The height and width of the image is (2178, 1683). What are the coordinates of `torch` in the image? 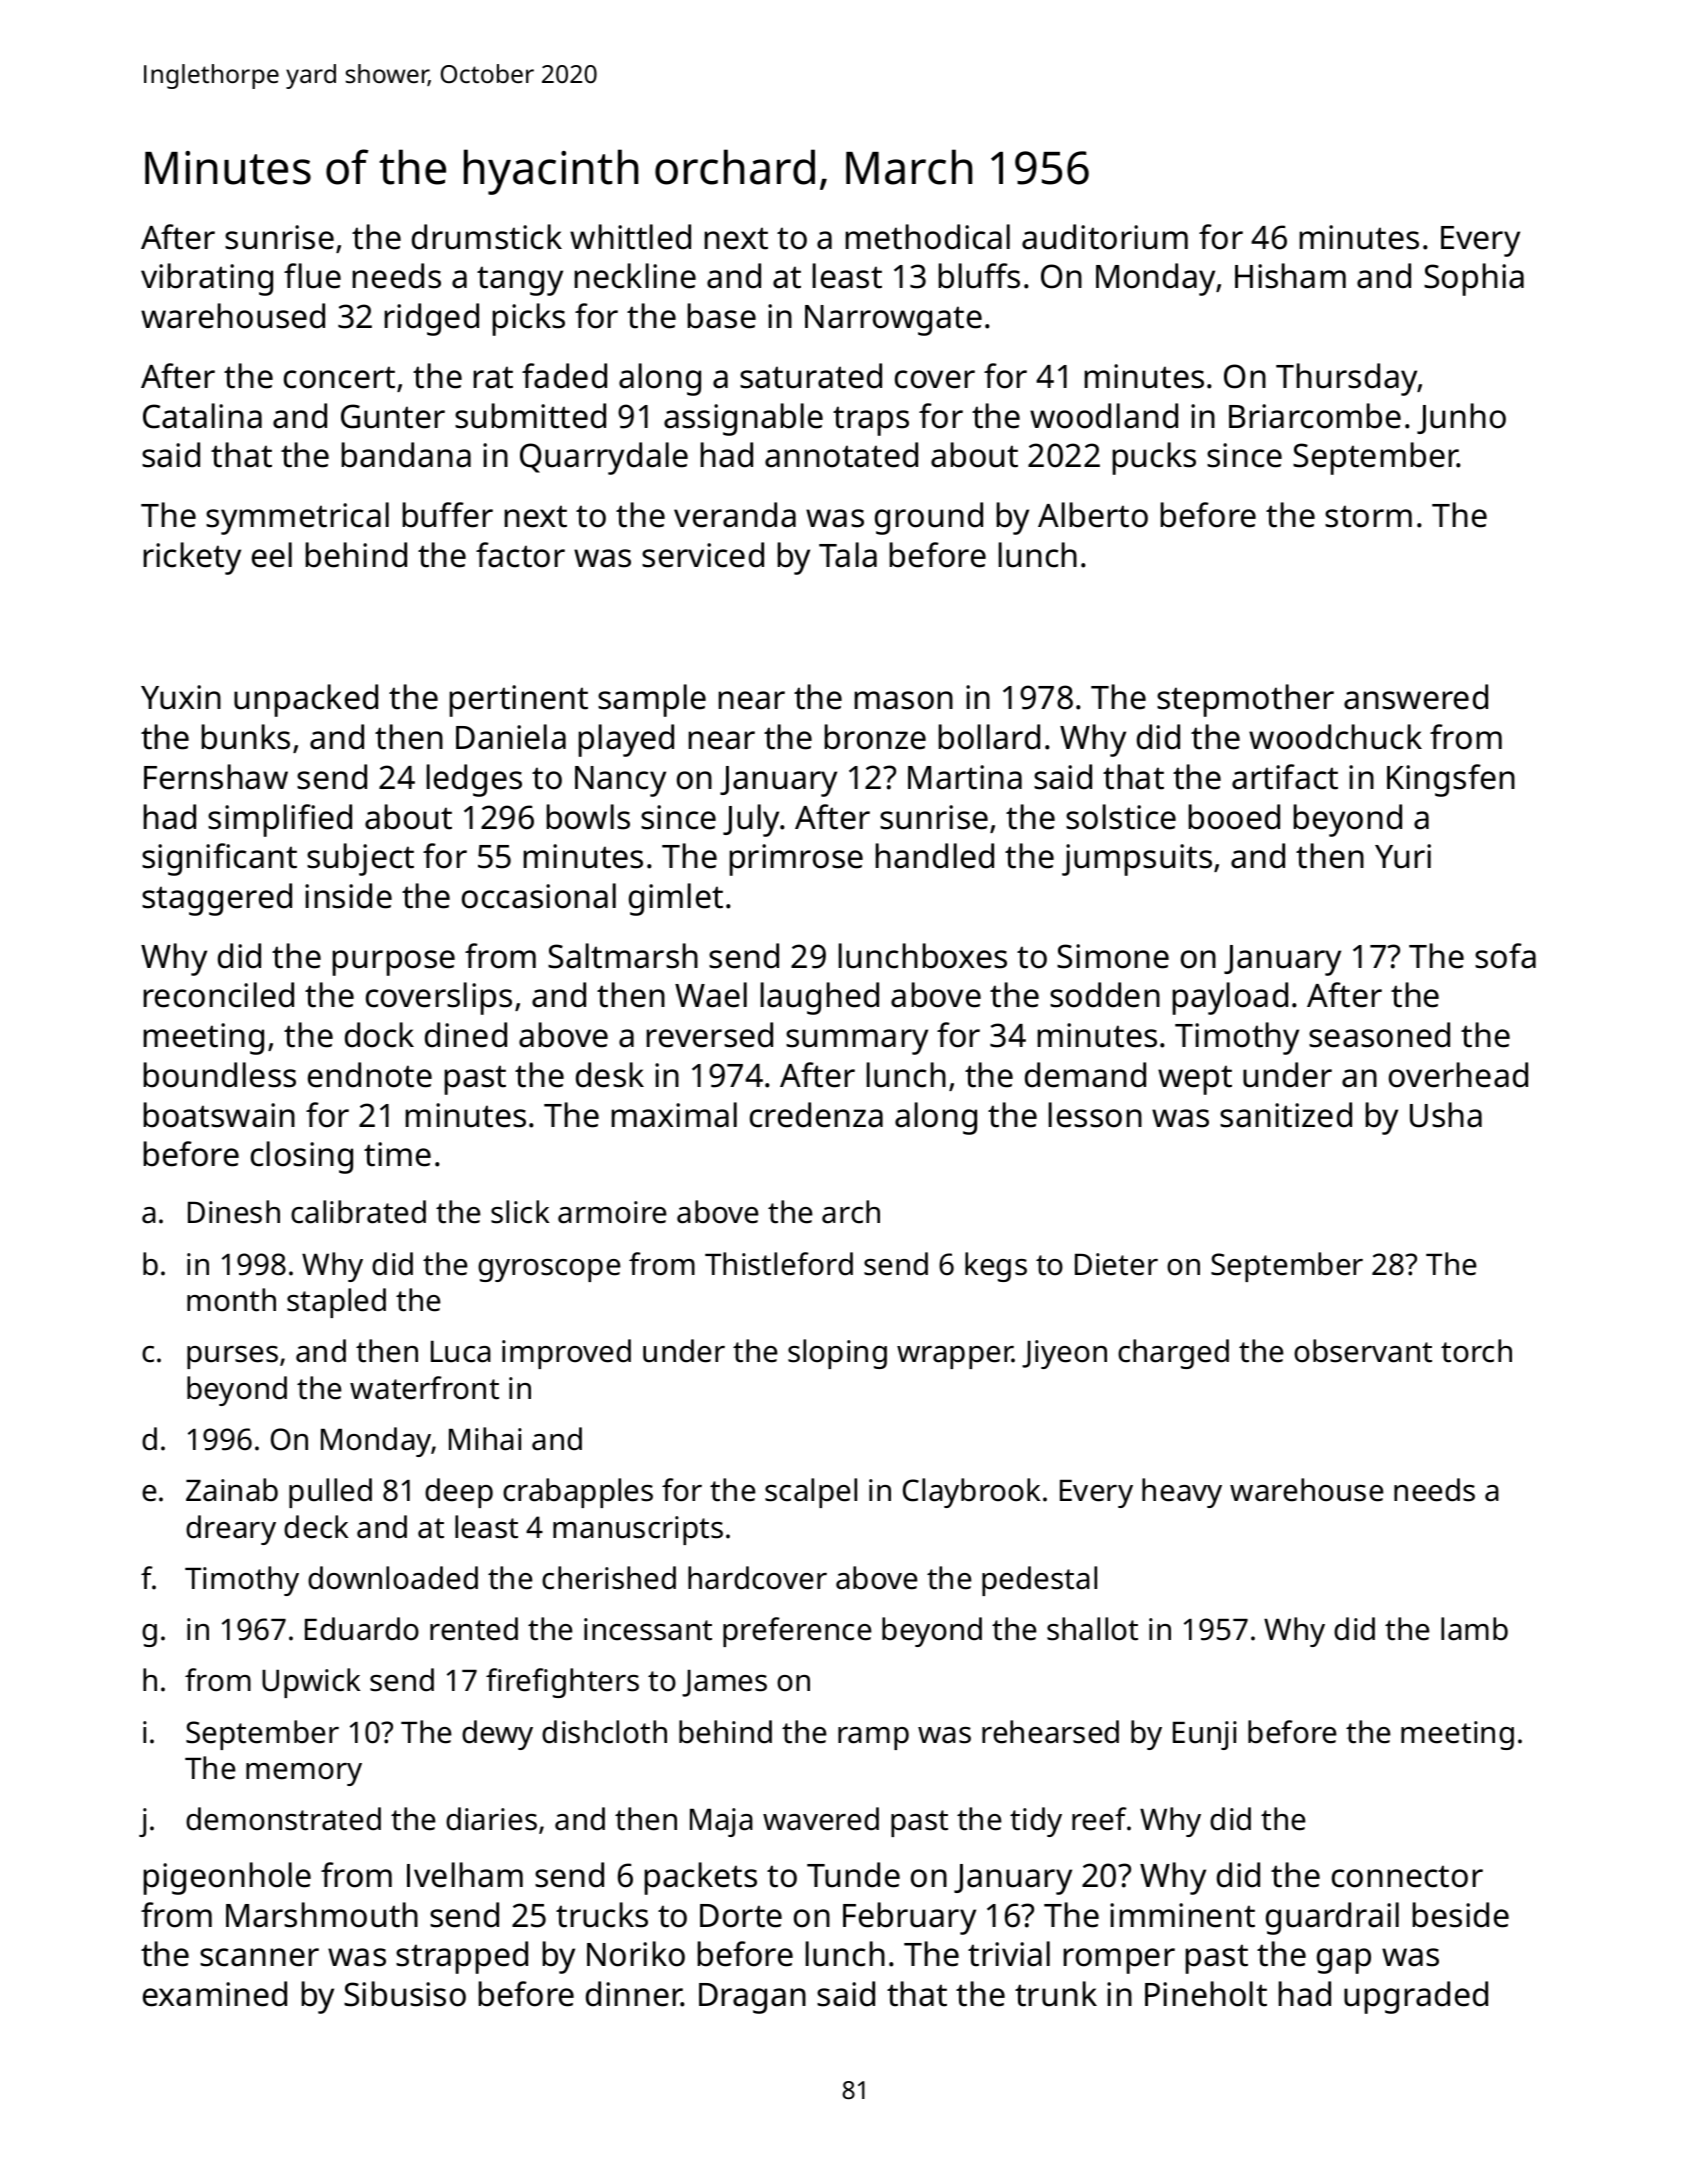 It's located at (1476, 1351).
